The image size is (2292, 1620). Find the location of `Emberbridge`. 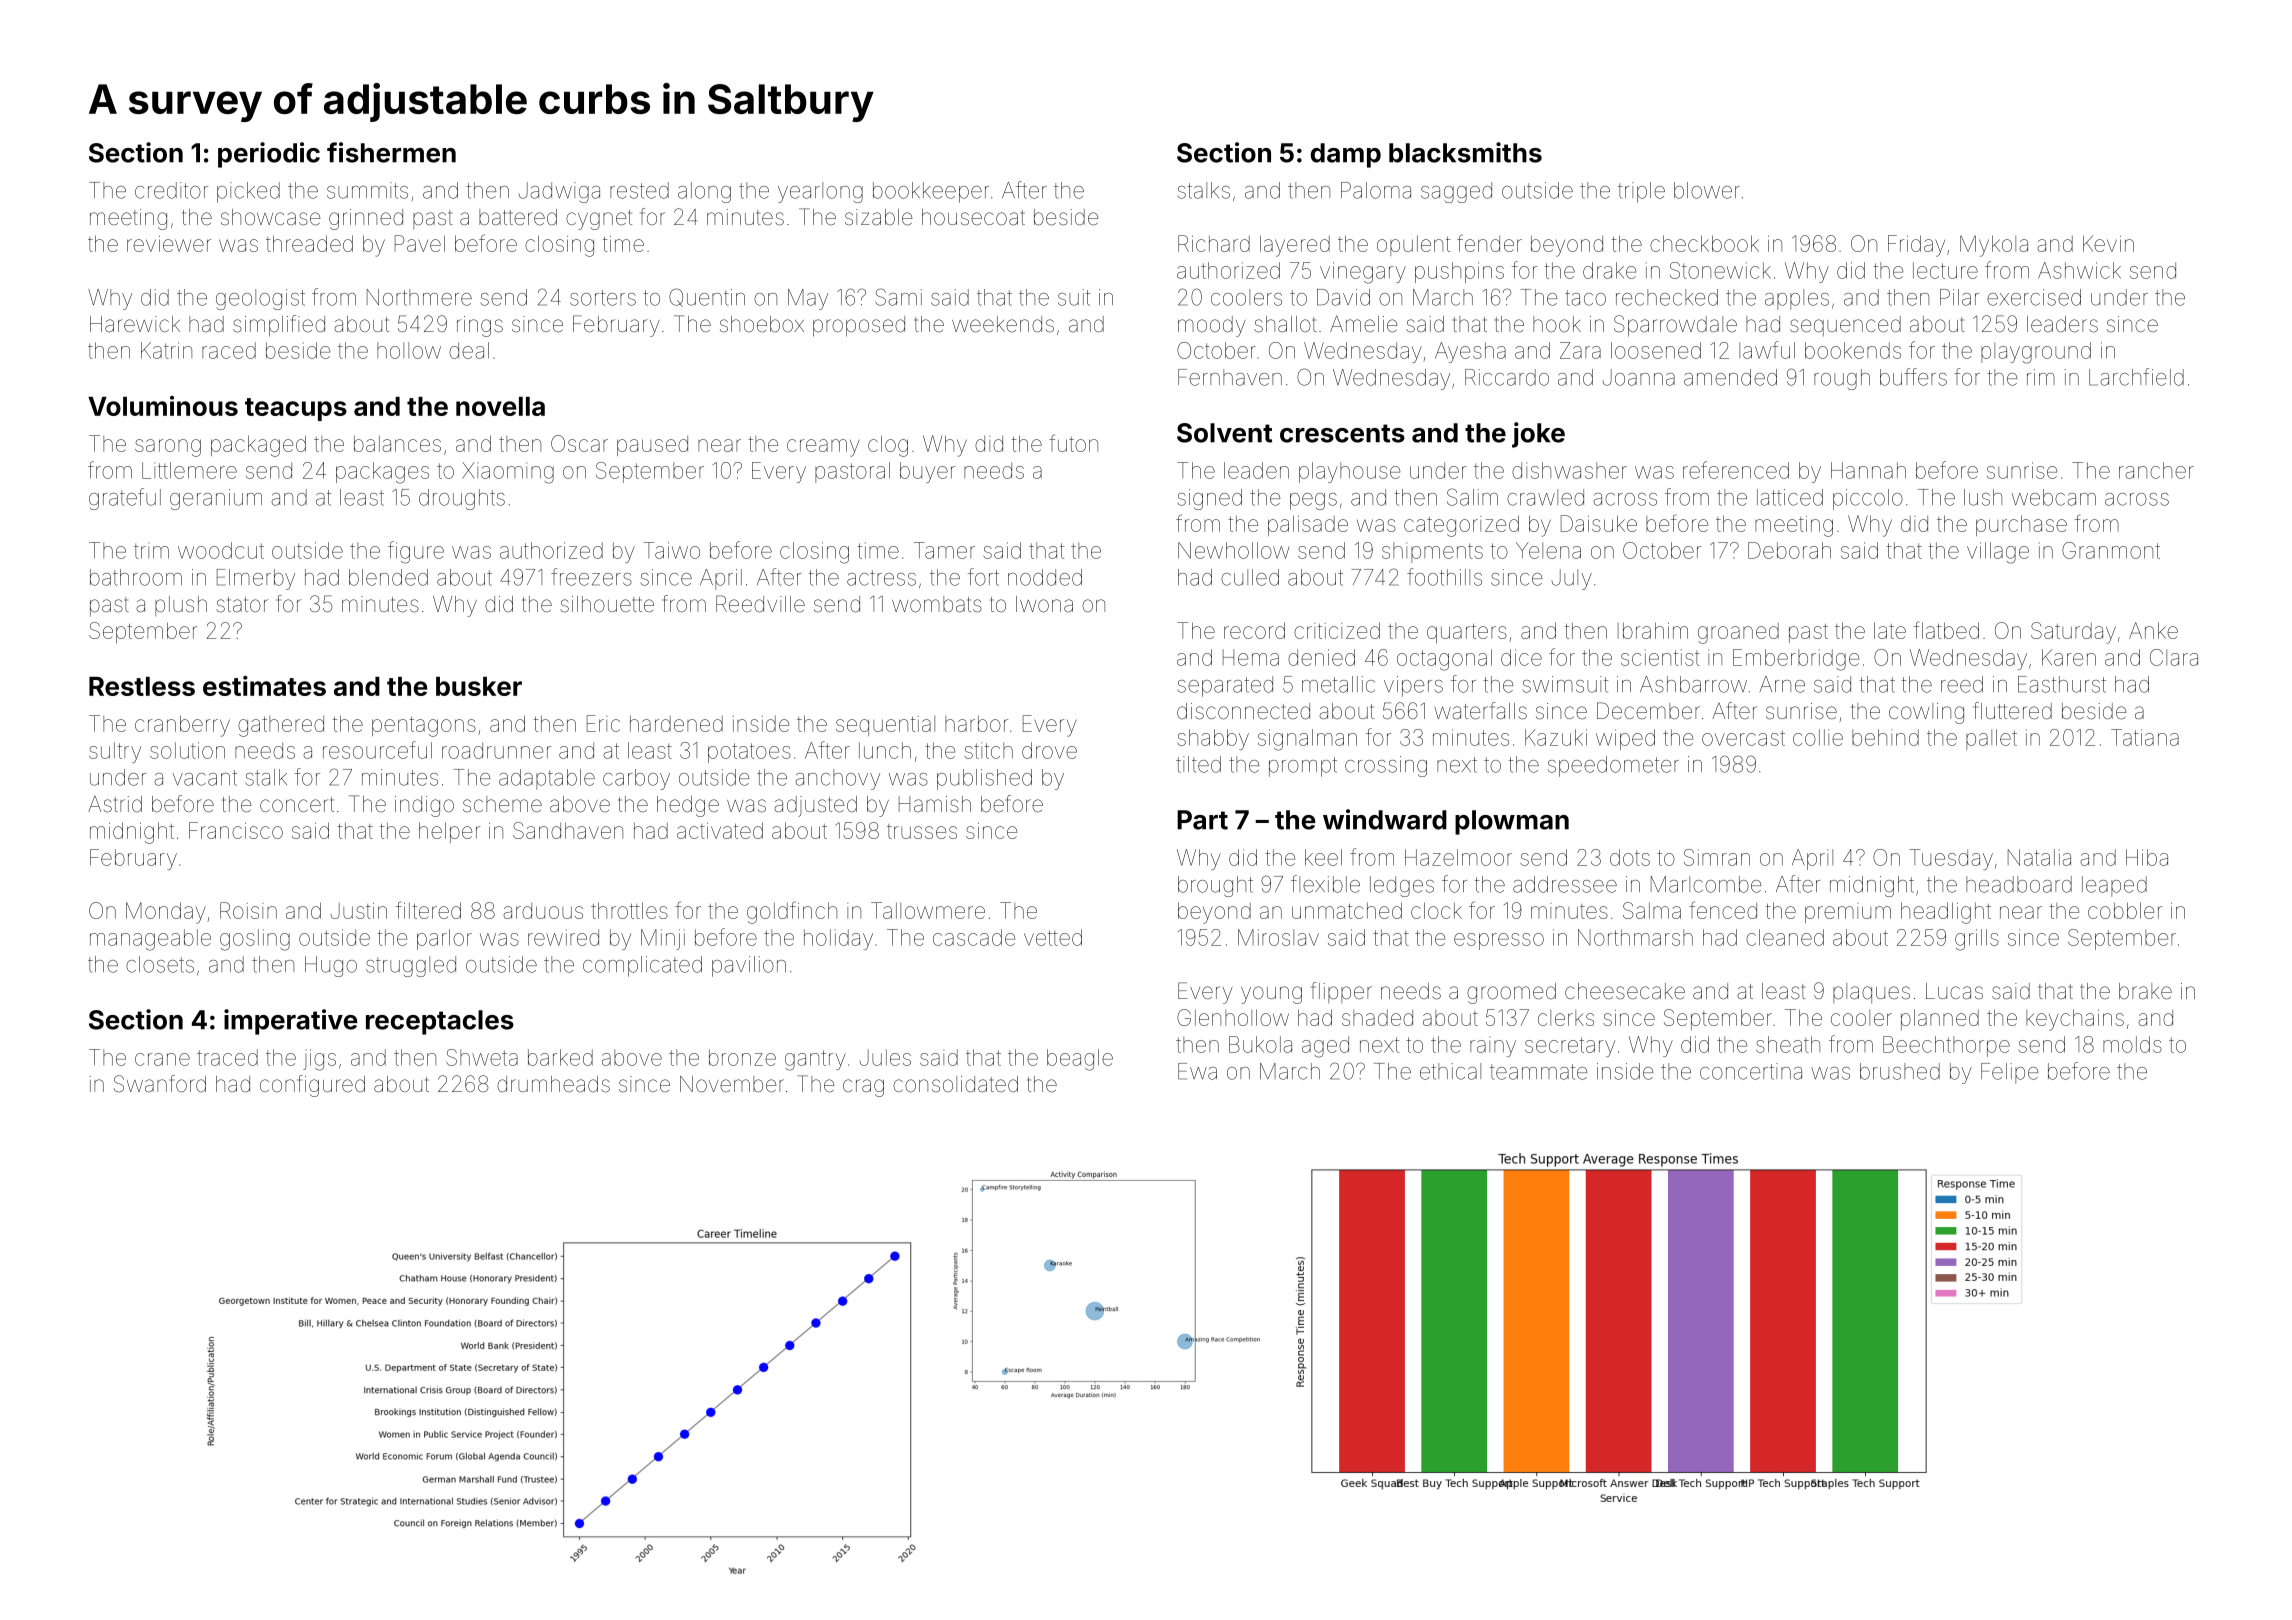

Emberbridge is located at coordinates (1796, 660).
